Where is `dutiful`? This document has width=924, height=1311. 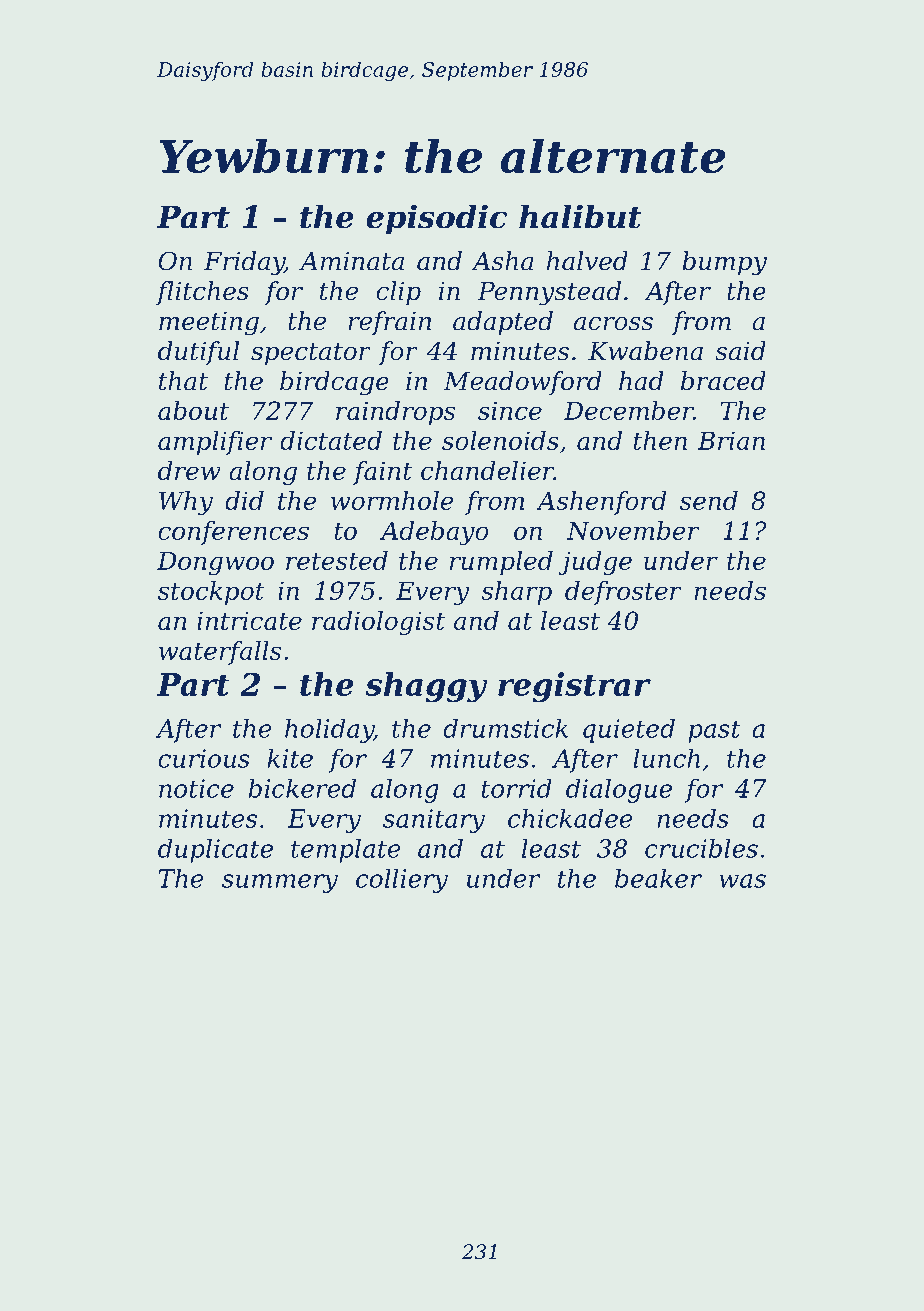 dutiful is located at coordinates (198, 353).
